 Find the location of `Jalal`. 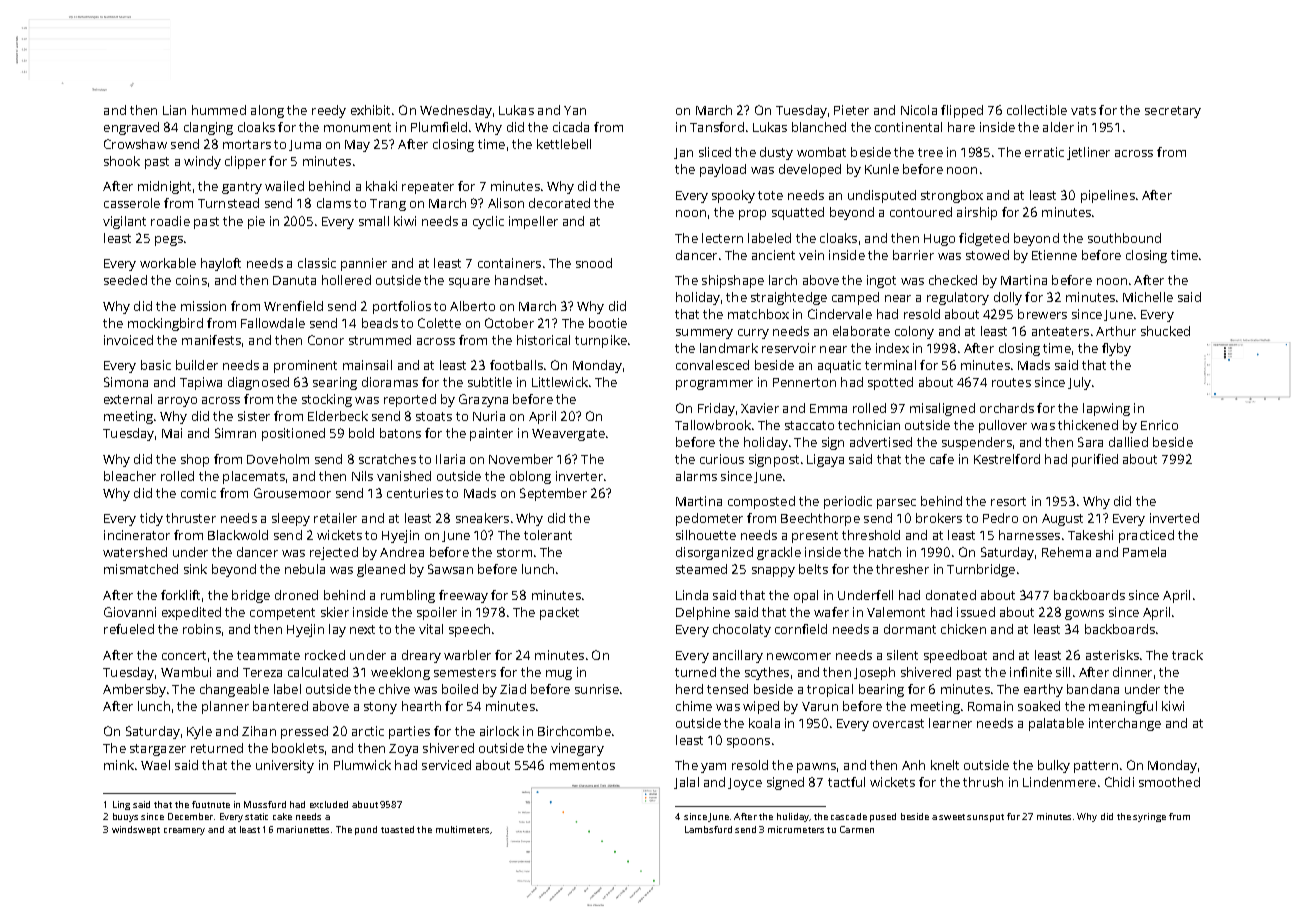

Jalal is located at coordinates (686, 783).
